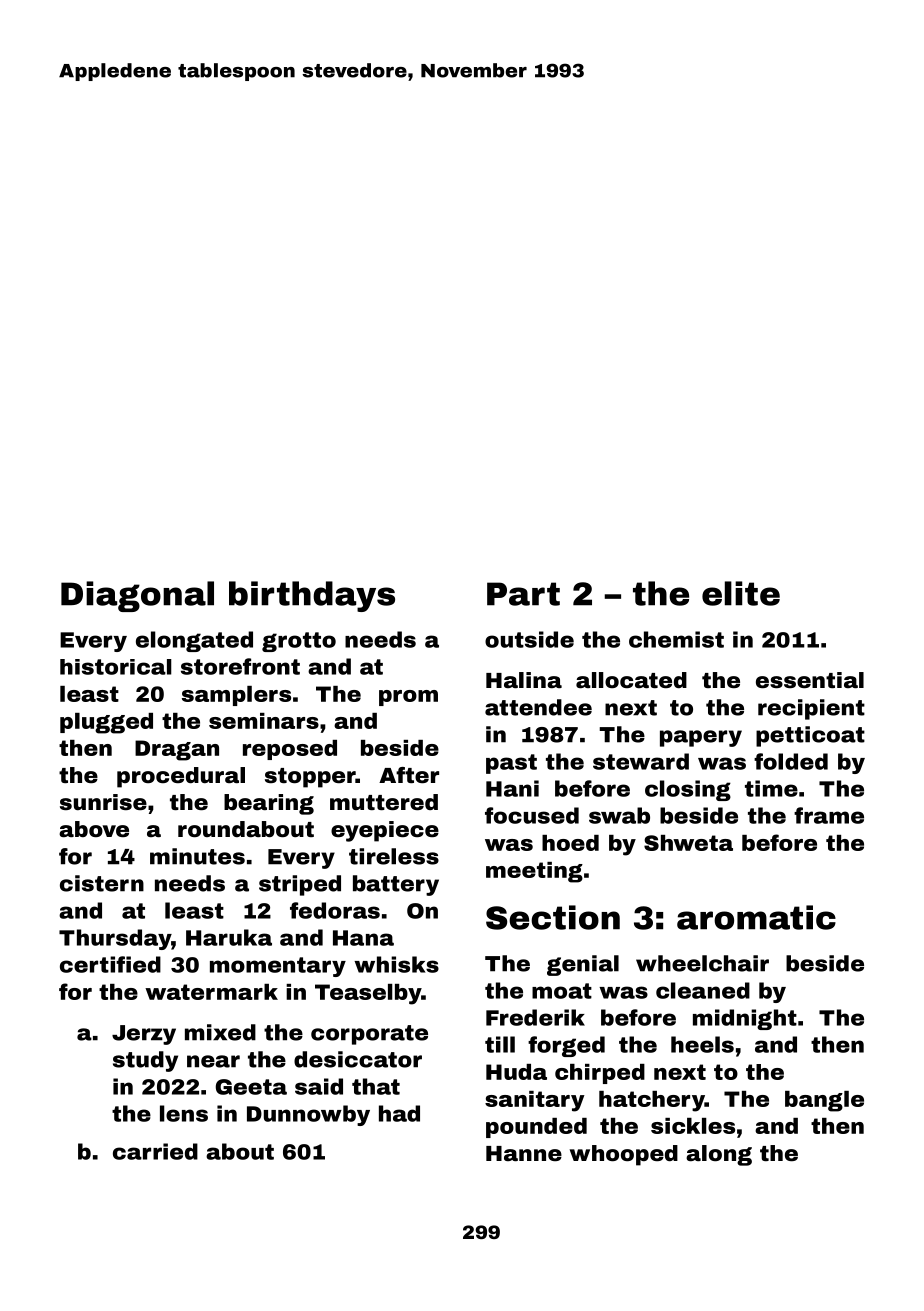 Image resolution: width=924 pixels, height=1311 pixels. Describe the element at coordinates (103, 802) in the screenshot. I see `sunrise` at that location.
